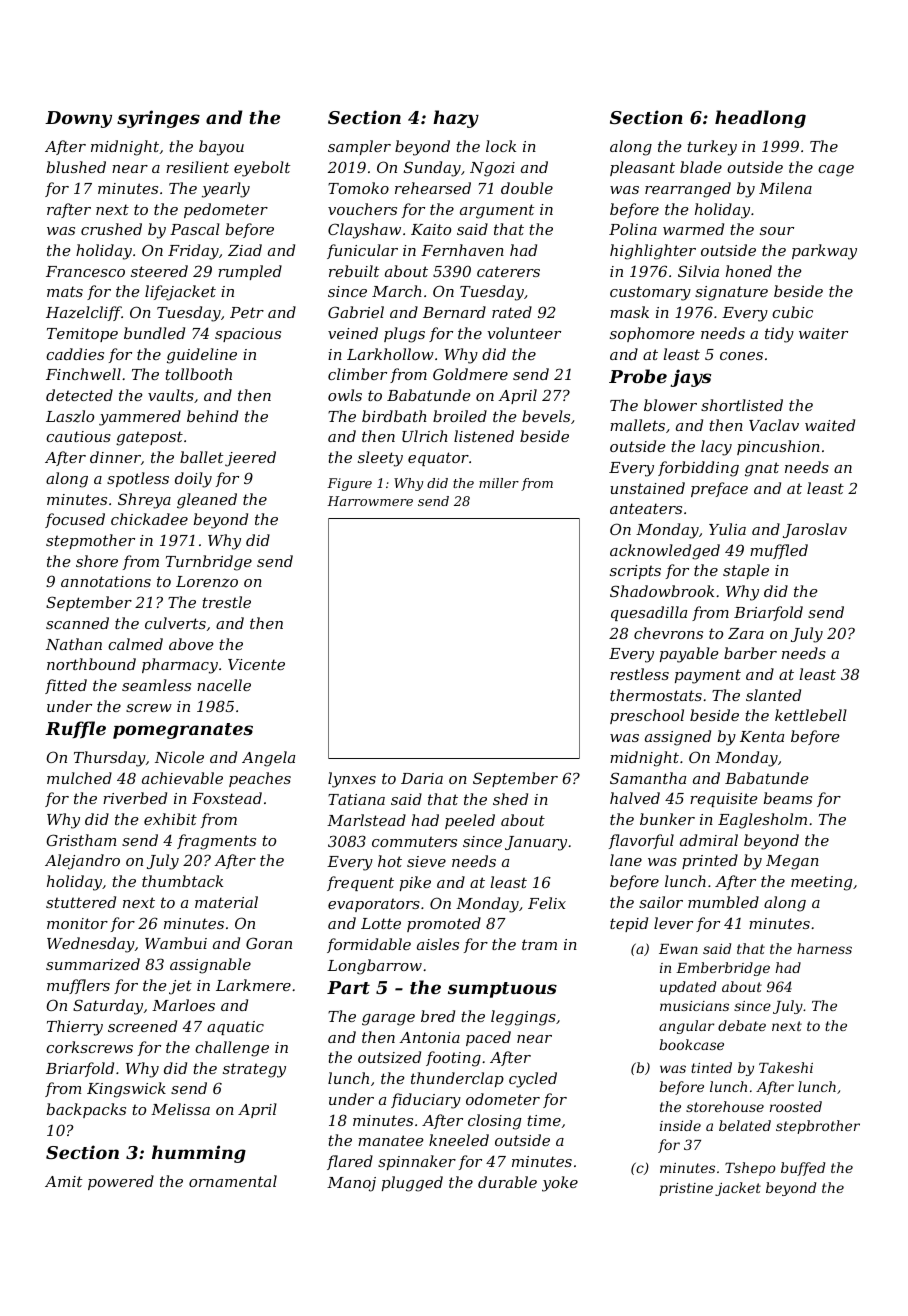  Describe the element at coordinates (501, 146) in the screenshot. I see `lock` at that location.
